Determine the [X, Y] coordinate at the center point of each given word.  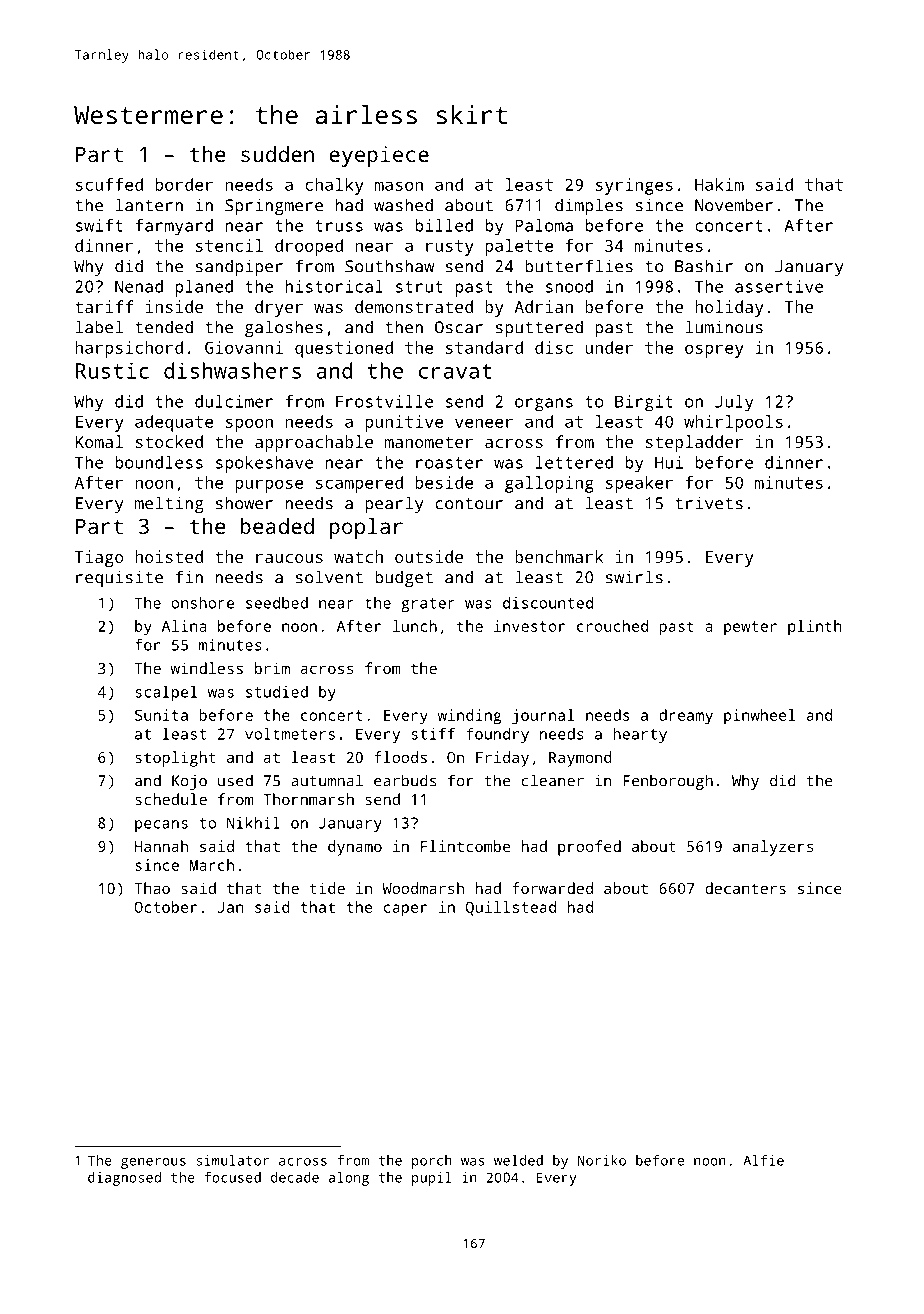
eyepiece [379, 156]
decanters [745, 888]
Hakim [719, 184]
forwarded [552, 888]
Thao [152, 888]
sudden [277, 154]
